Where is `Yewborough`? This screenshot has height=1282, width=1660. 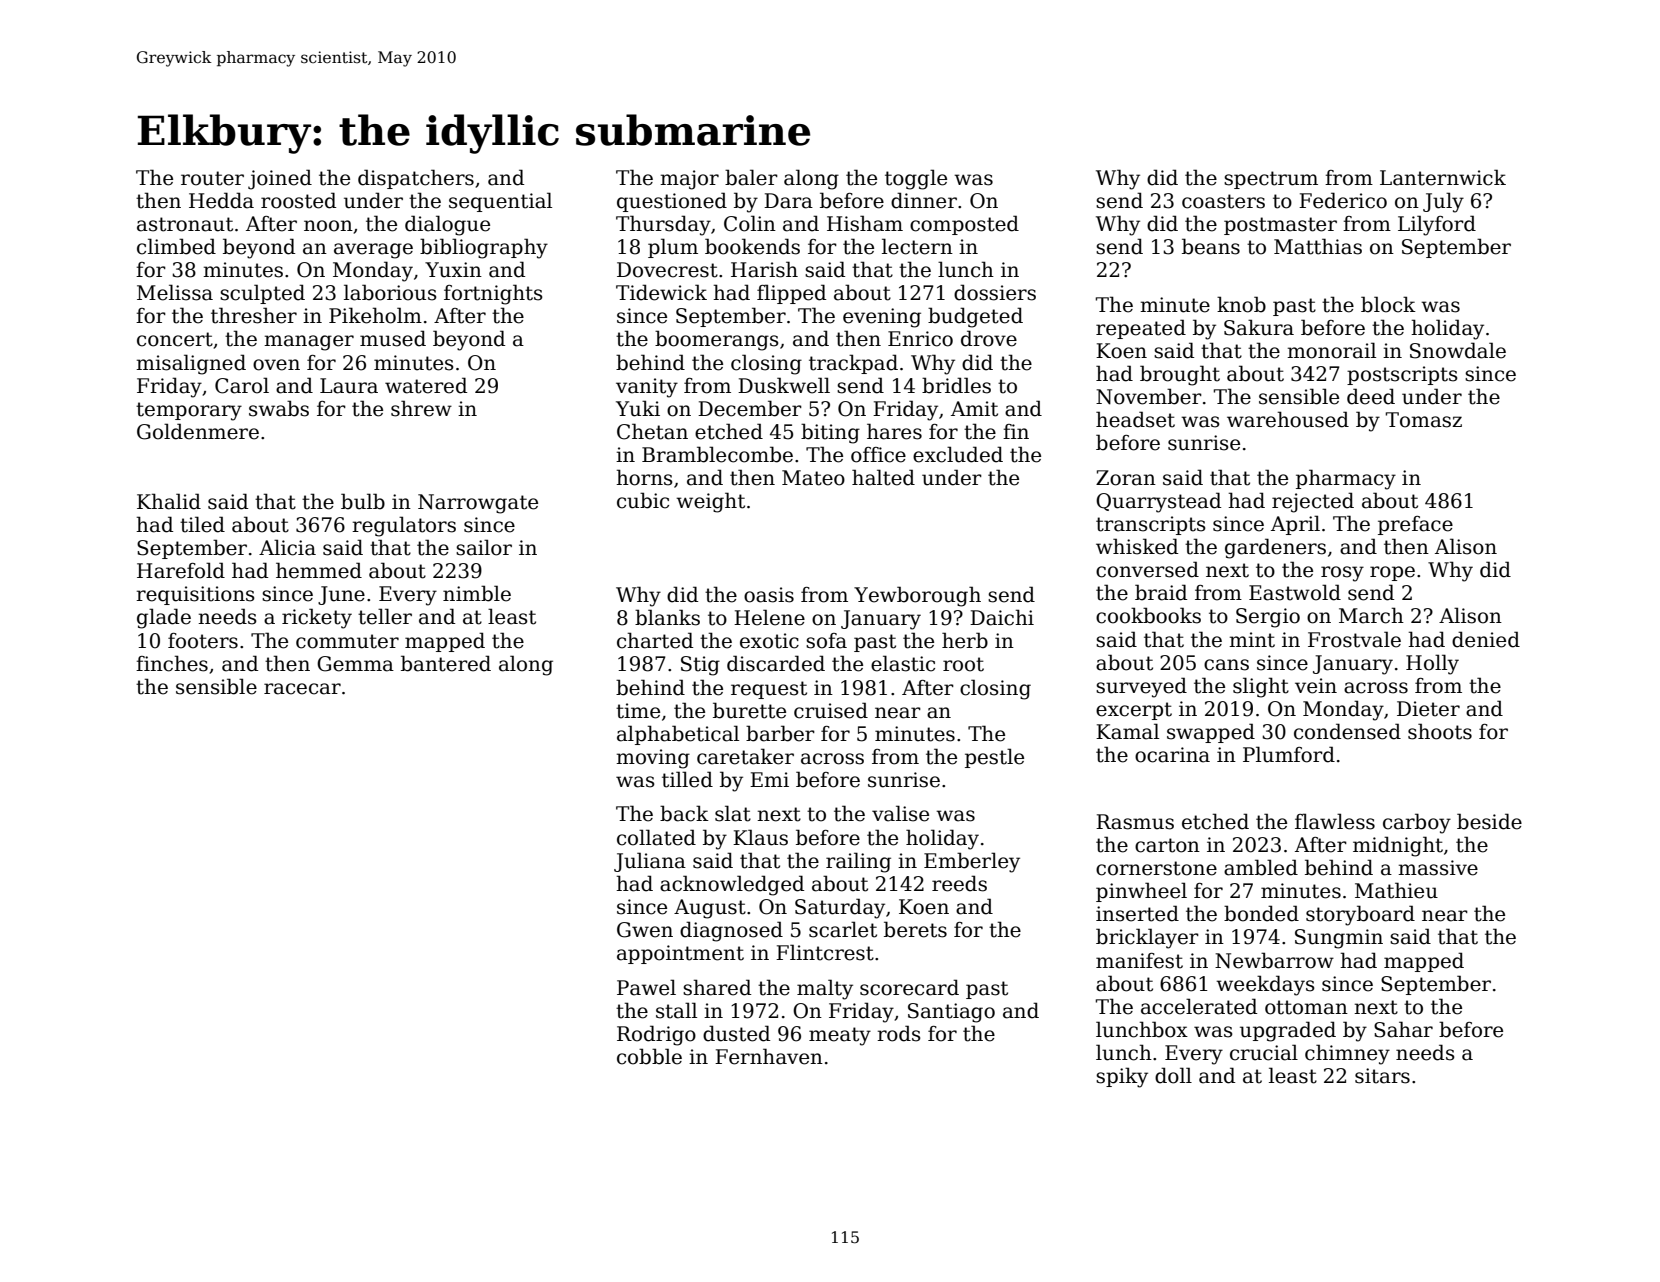 Yewborough is located at coordinates (917, 596).
